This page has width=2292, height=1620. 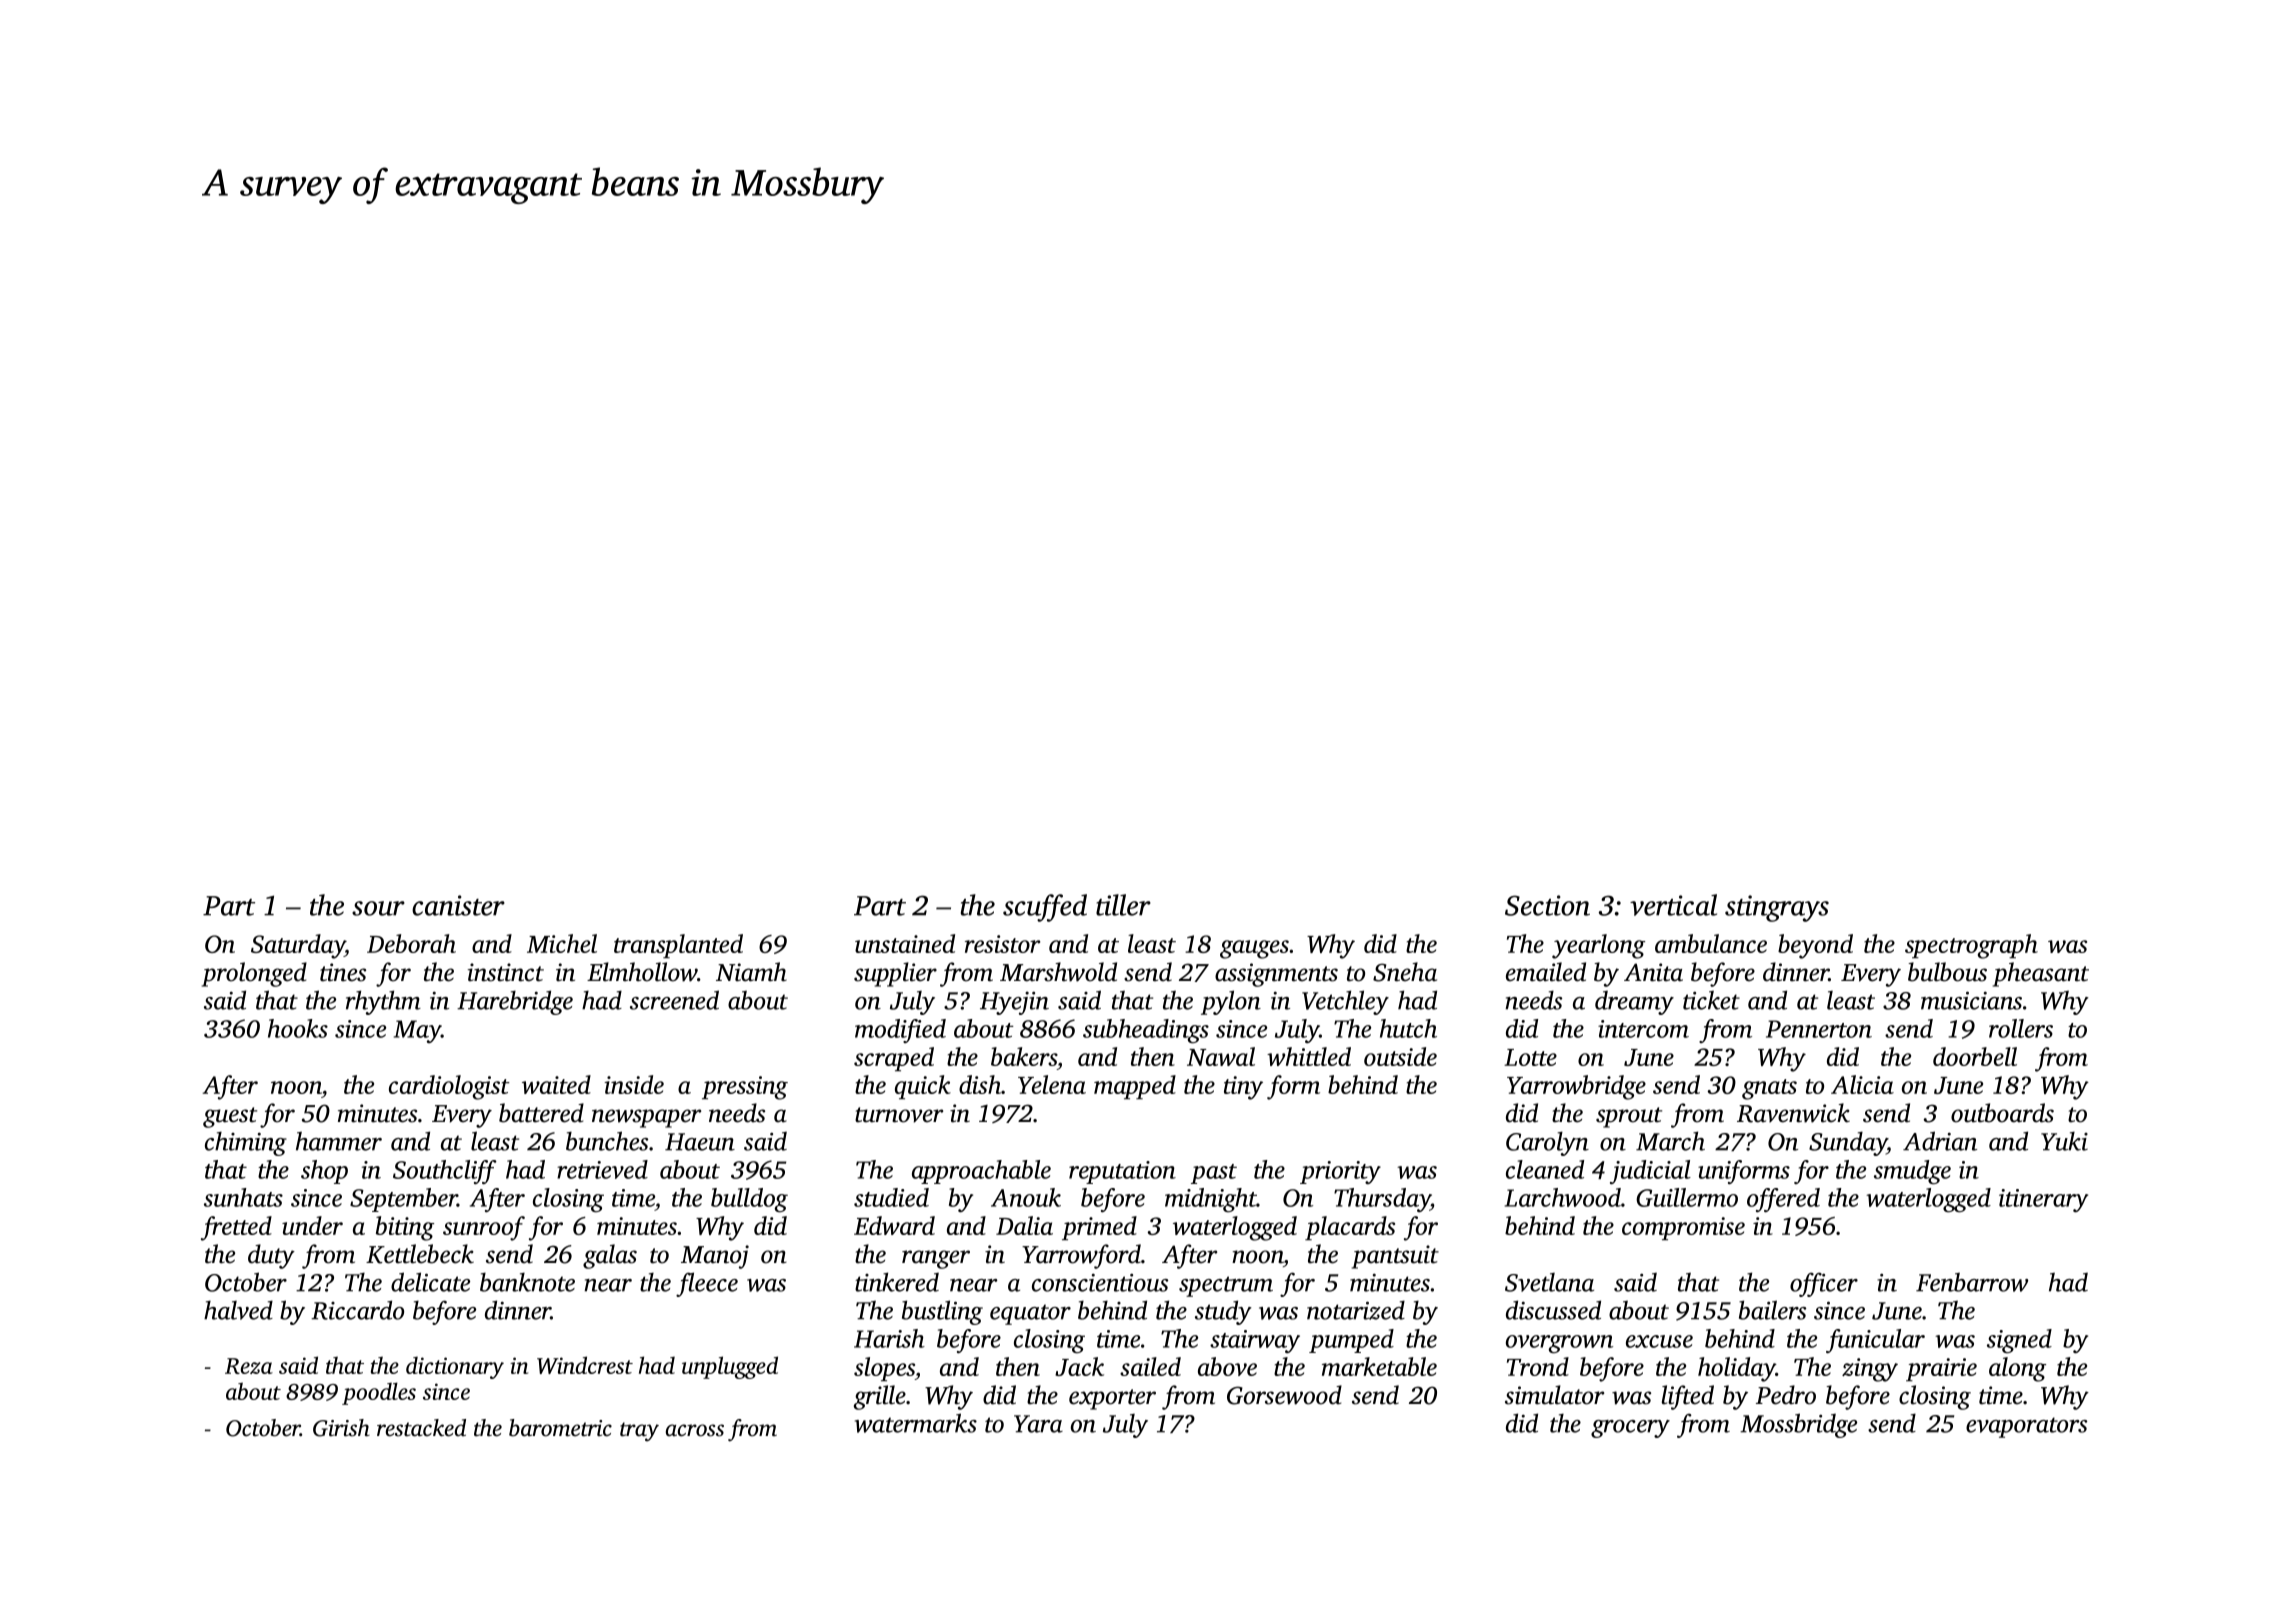 What do you see at coordinates (1912, 1172) in the page?
I see `smudge` at bounding box center [1912, 1172].
